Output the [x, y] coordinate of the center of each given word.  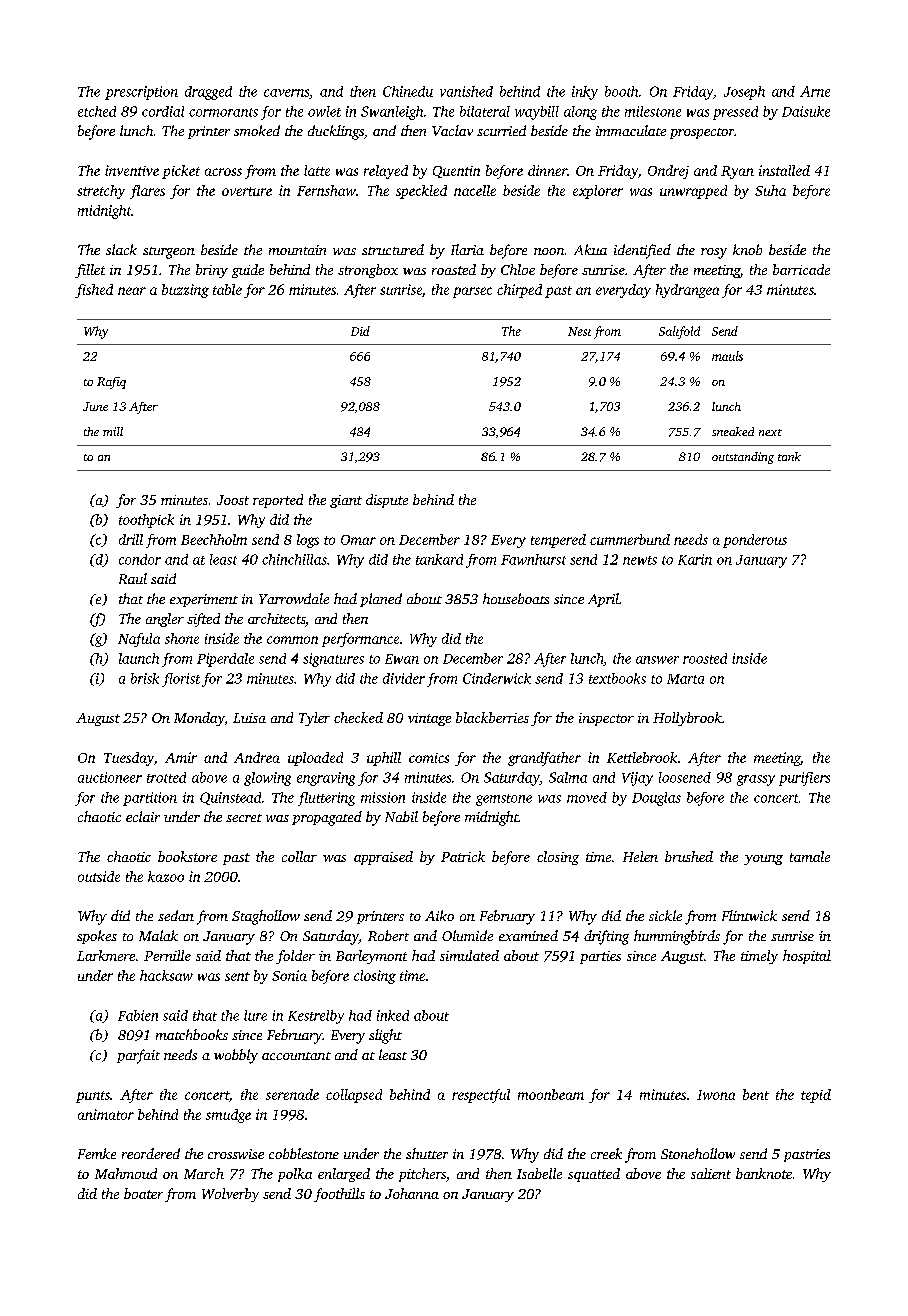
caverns [286, 93]
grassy [756, 780]
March [204, 1173]
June [95, 406]
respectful [481, 1096]
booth [621, 91]
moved [587, 797]
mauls [727, 356]
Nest [579, 331]
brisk [145, 678]
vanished [466, 91]
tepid [816, 1096]
